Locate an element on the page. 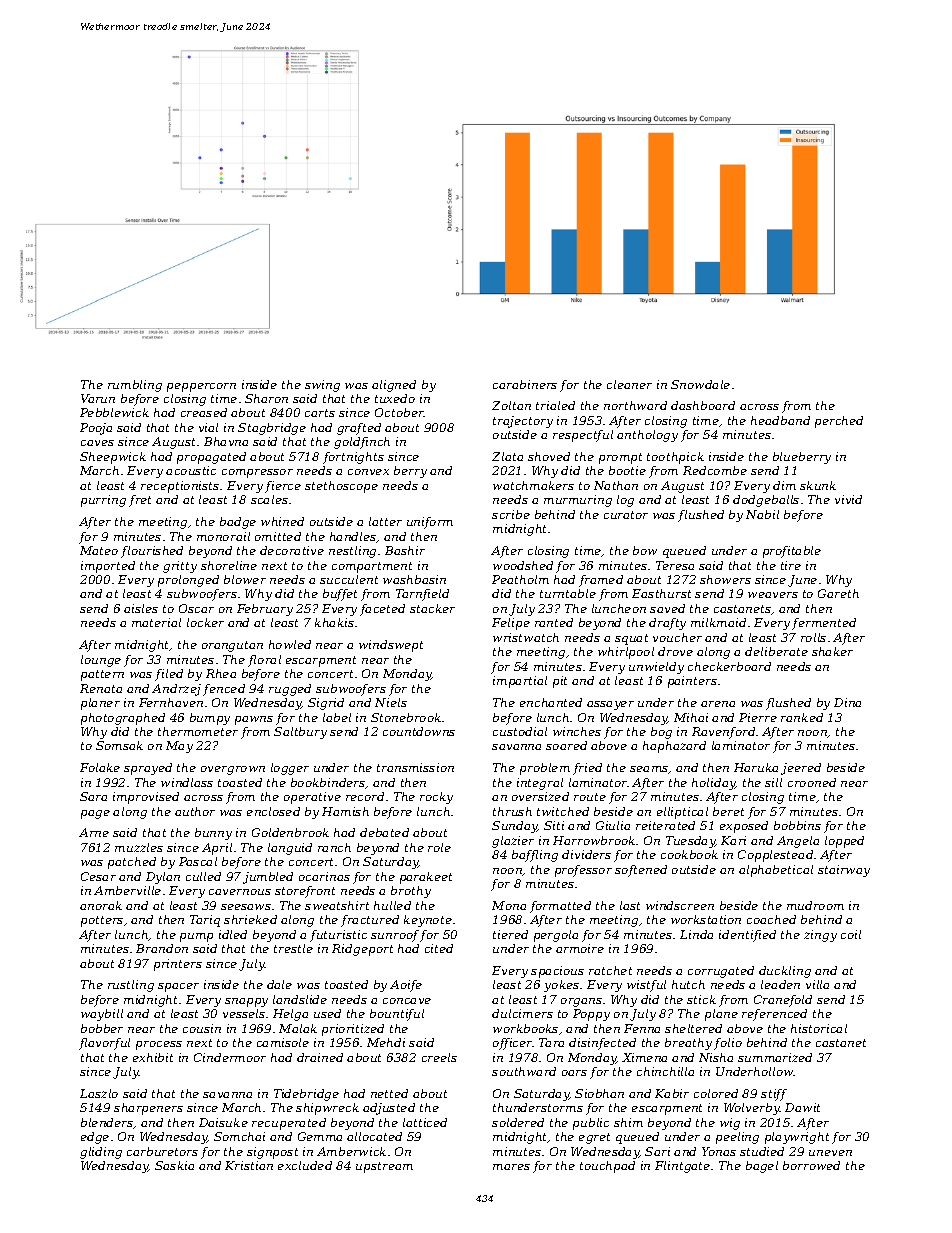 The image size is (952, 1233). Linda is located at coordinates (696, 934).
